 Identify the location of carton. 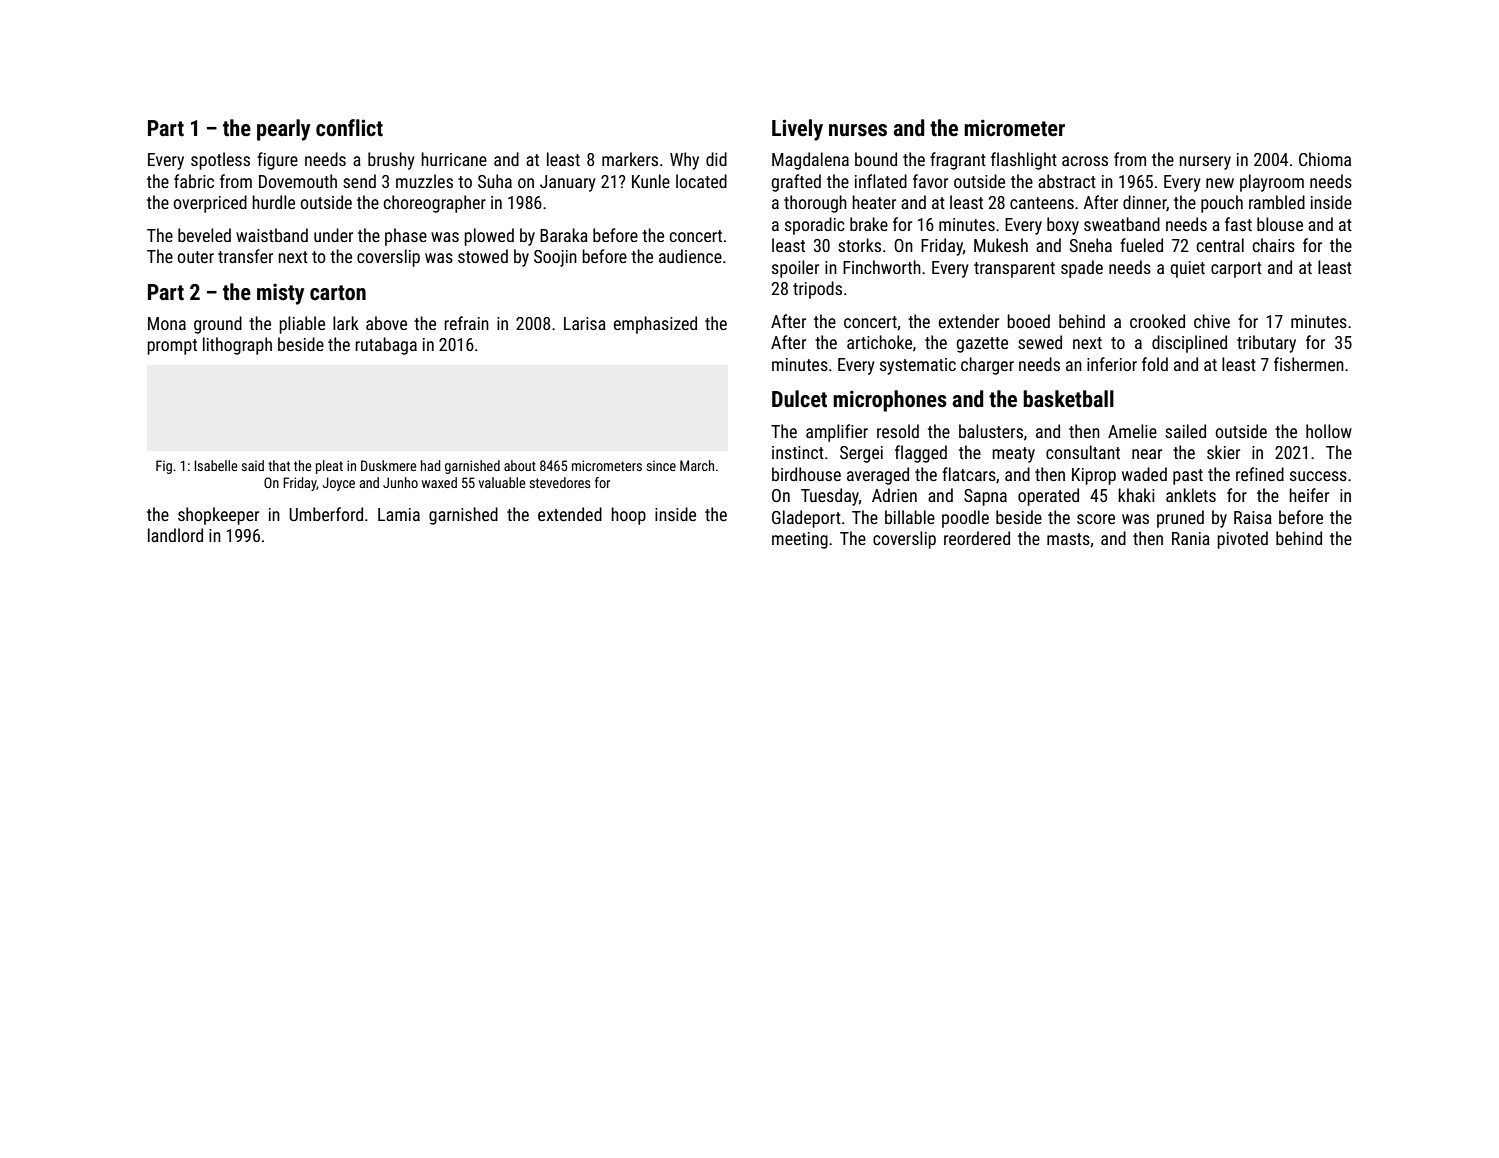
(338, 293).
